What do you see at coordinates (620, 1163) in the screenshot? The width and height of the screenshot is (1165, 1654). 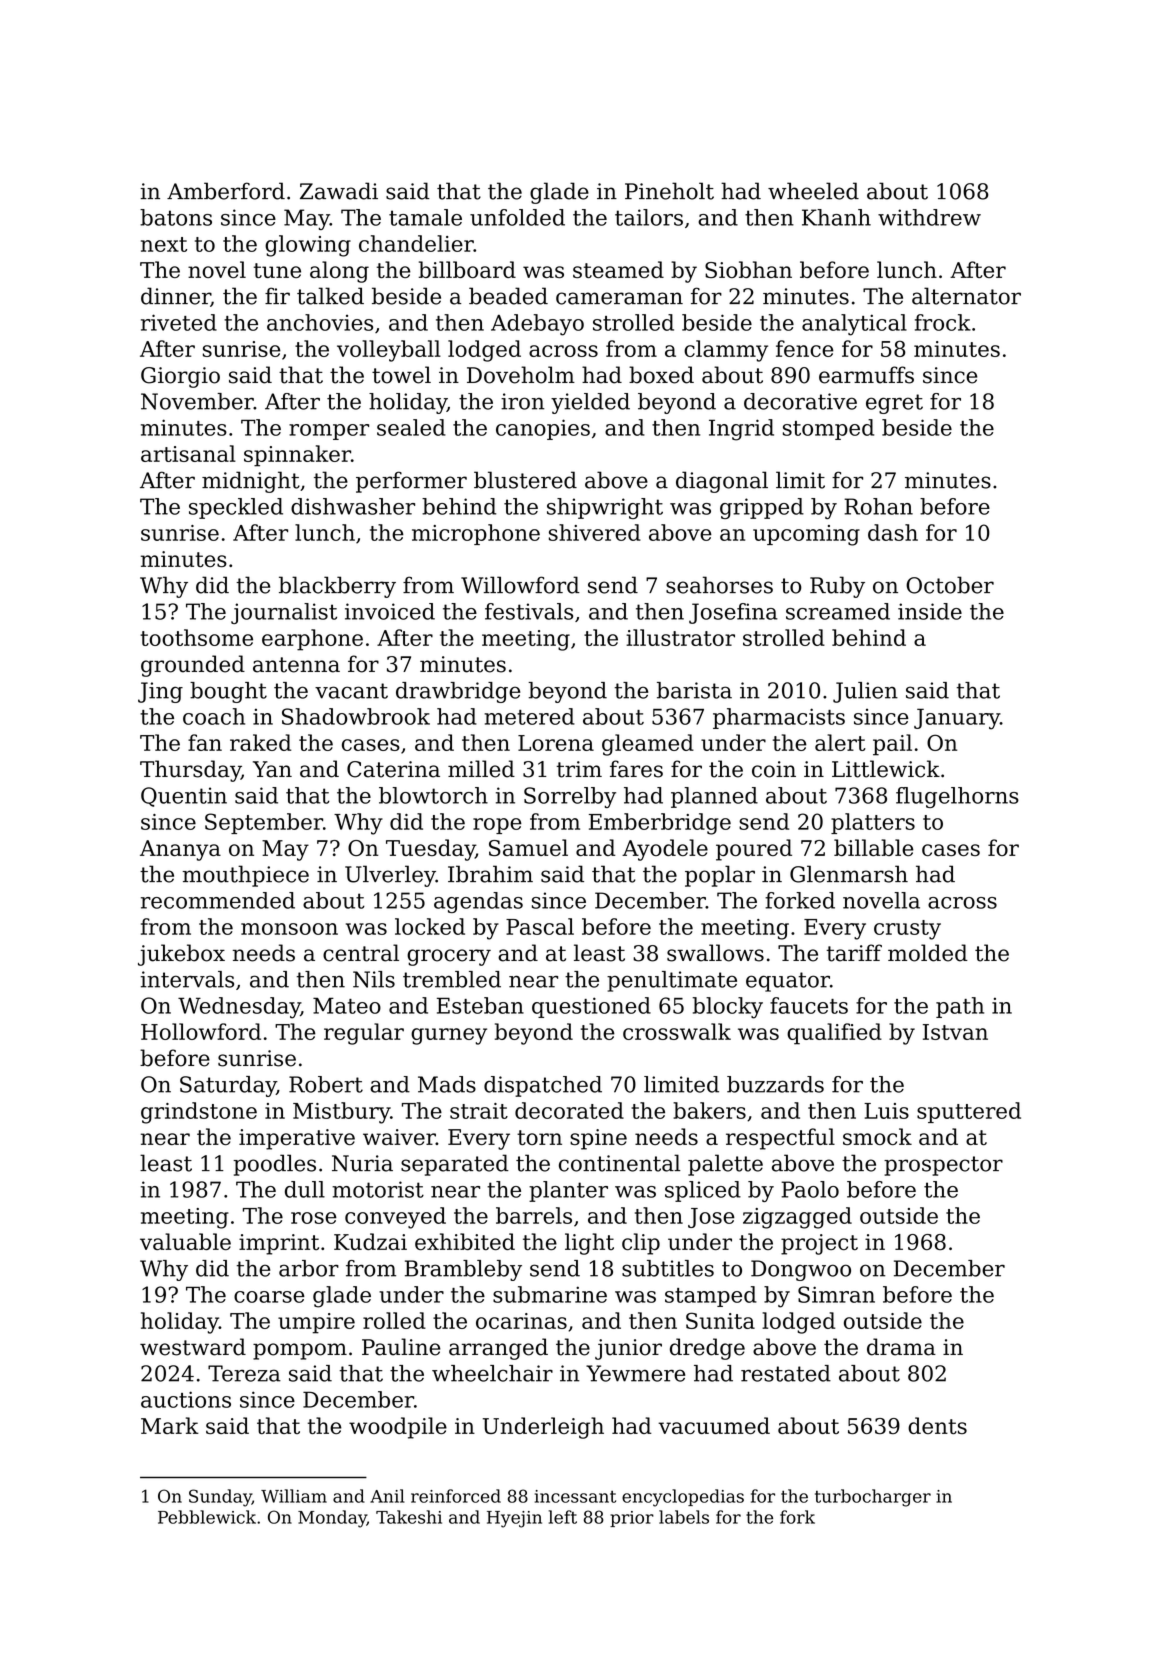 I see `continental` at bounding box center [620, 1163].
